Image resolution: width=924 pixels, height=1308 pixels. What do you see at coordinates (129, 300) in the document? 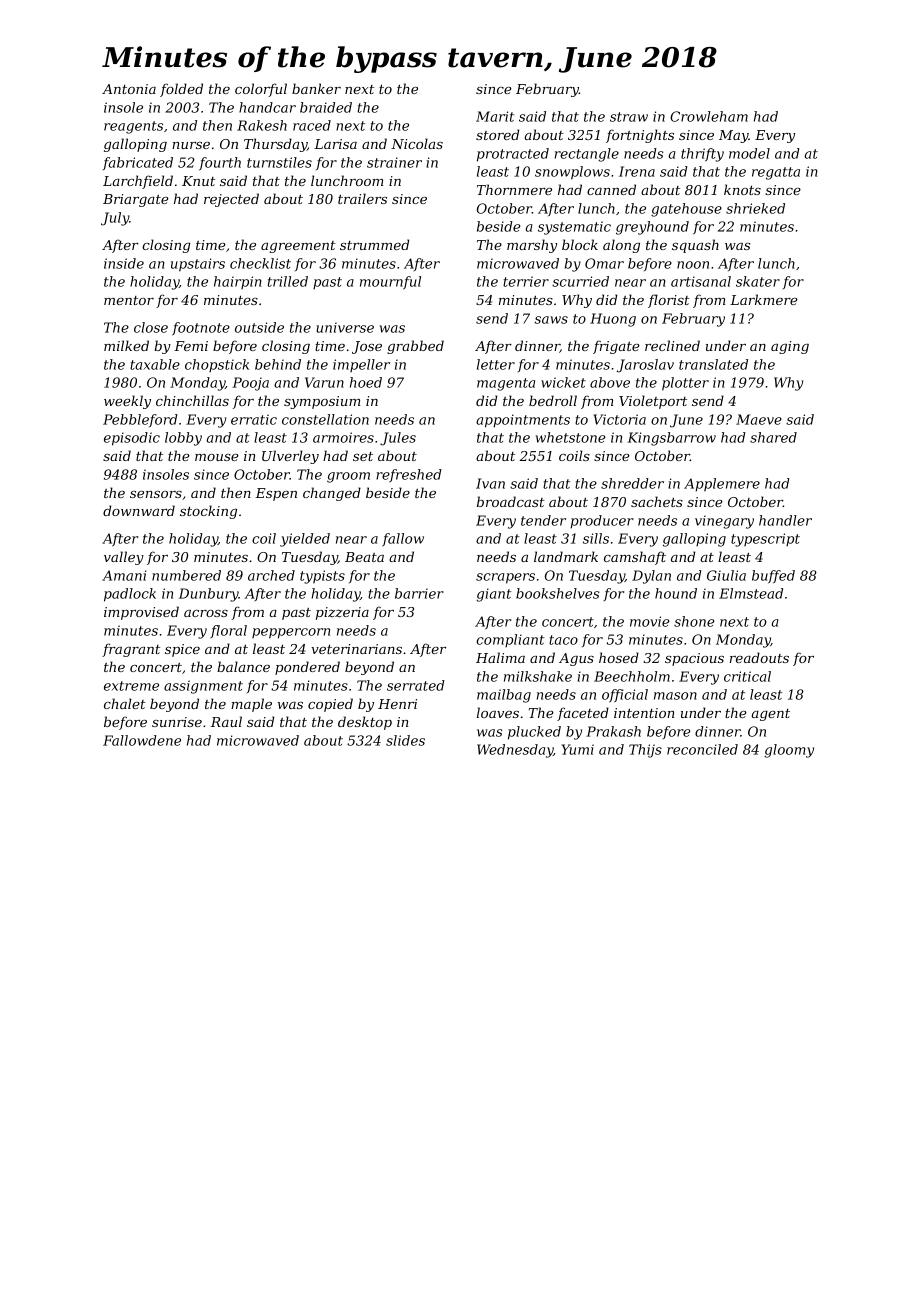
I see `mentor` at bounding box center [129, 300].
